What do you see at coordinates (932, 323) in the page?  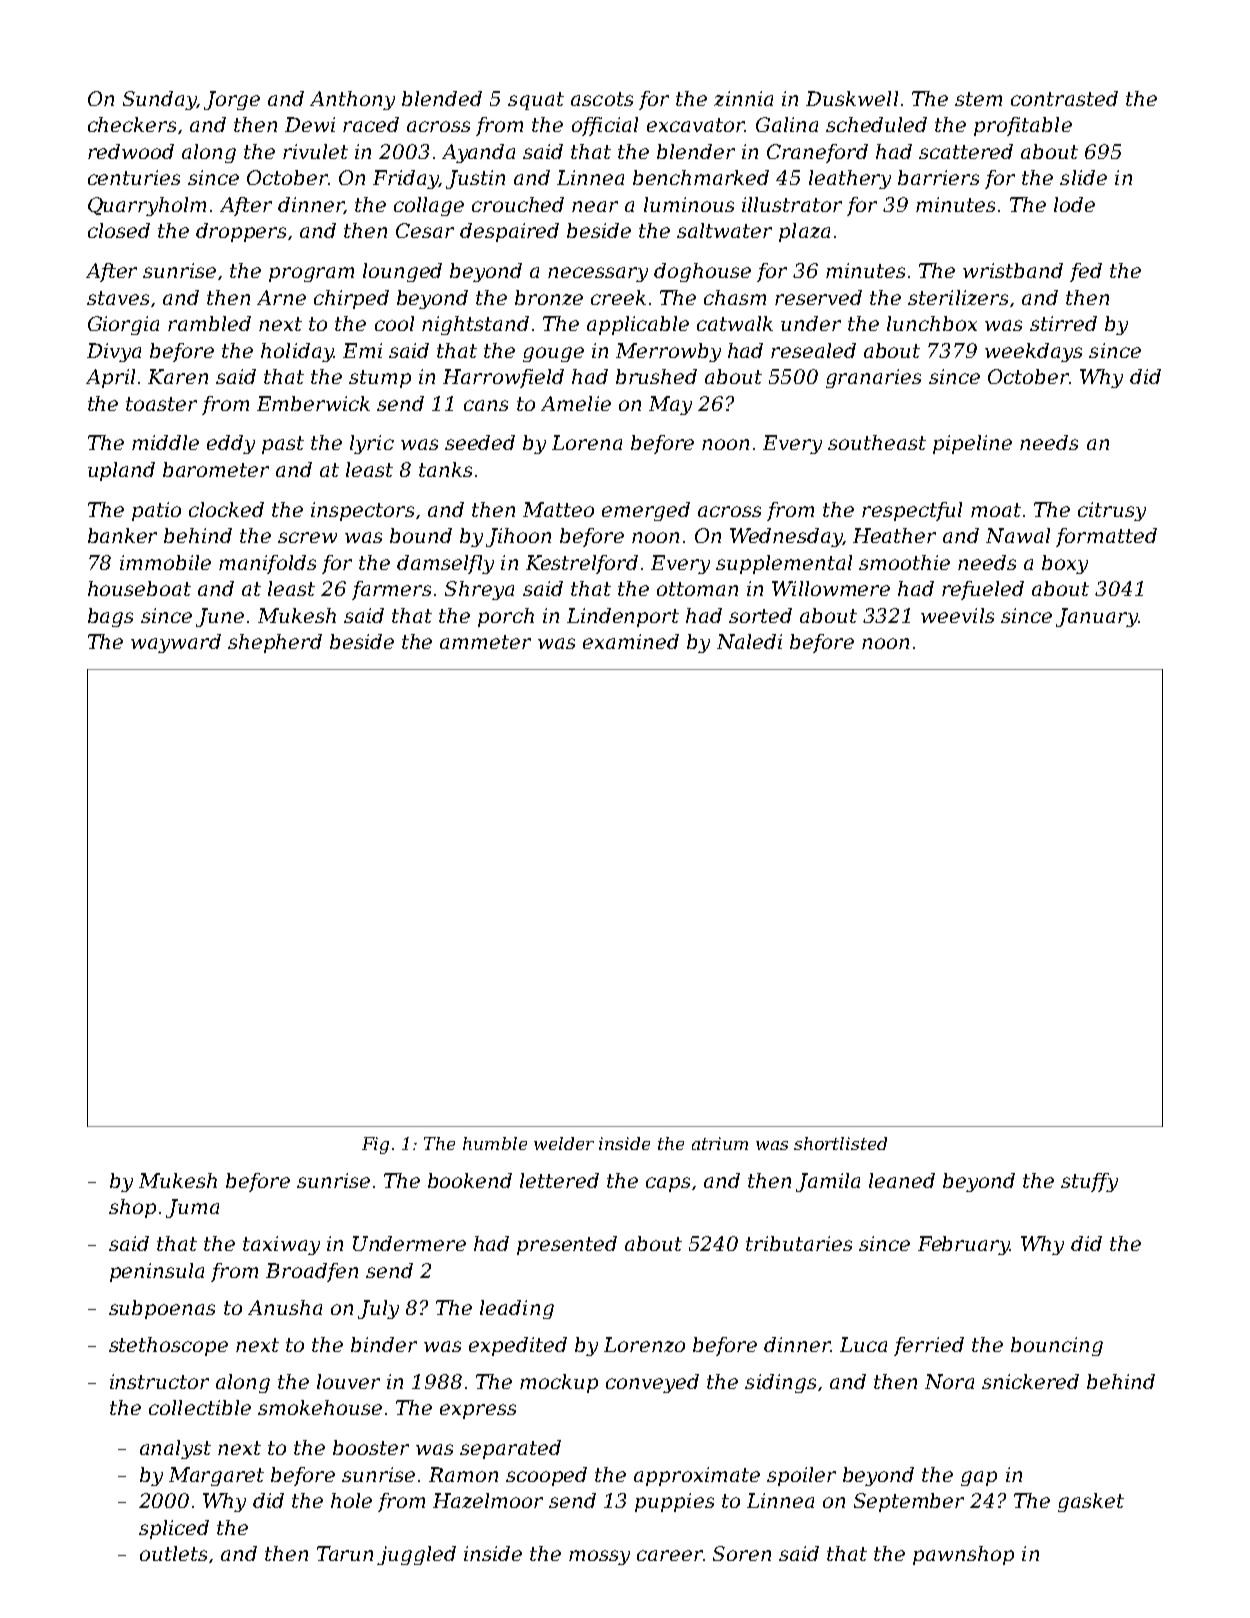 I see `lunchbox` at bounding box center [932, 323].
